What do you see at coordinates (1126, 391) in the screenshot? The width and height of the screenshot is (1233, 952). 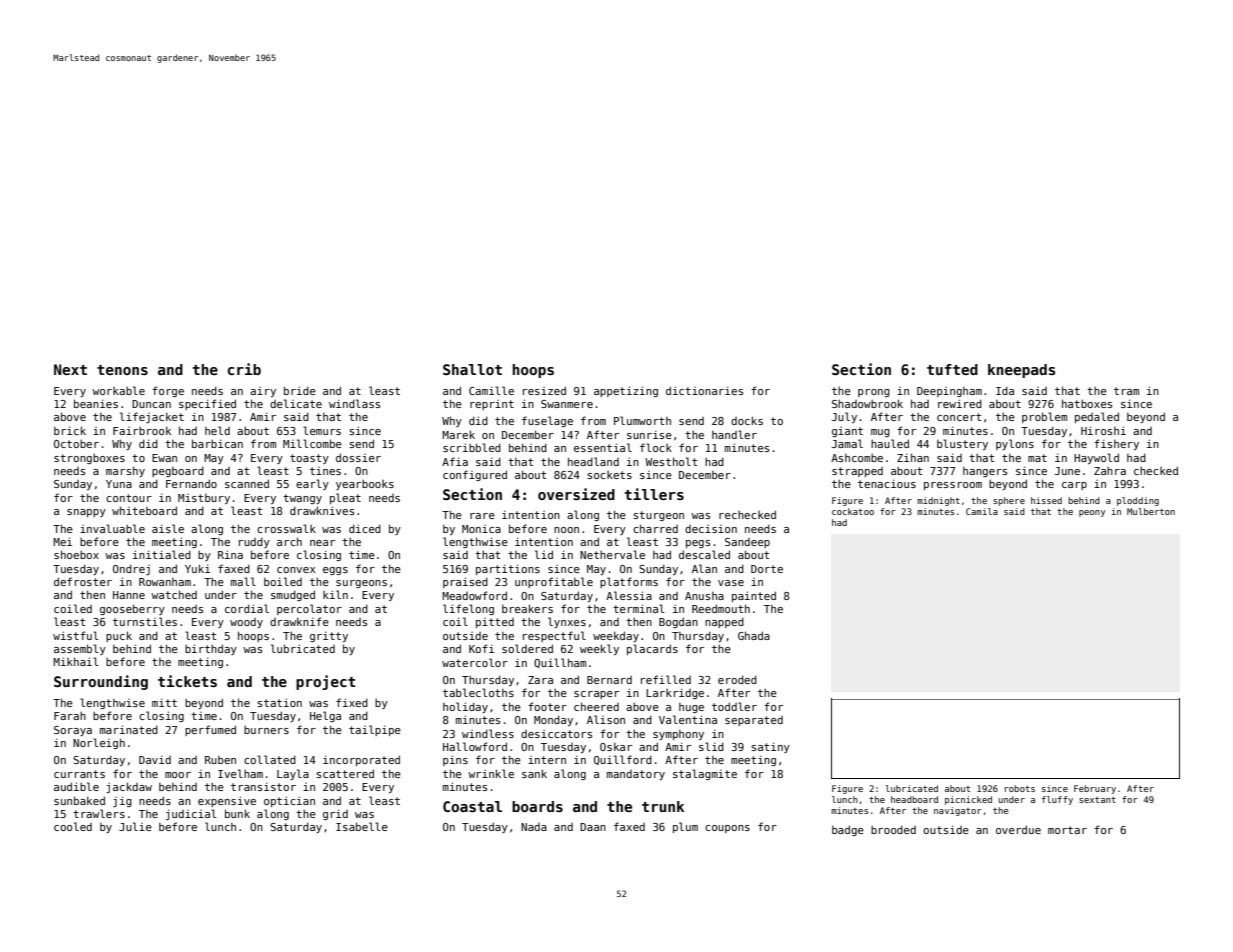 I see `tram` at bounding box center [1126, 391].
